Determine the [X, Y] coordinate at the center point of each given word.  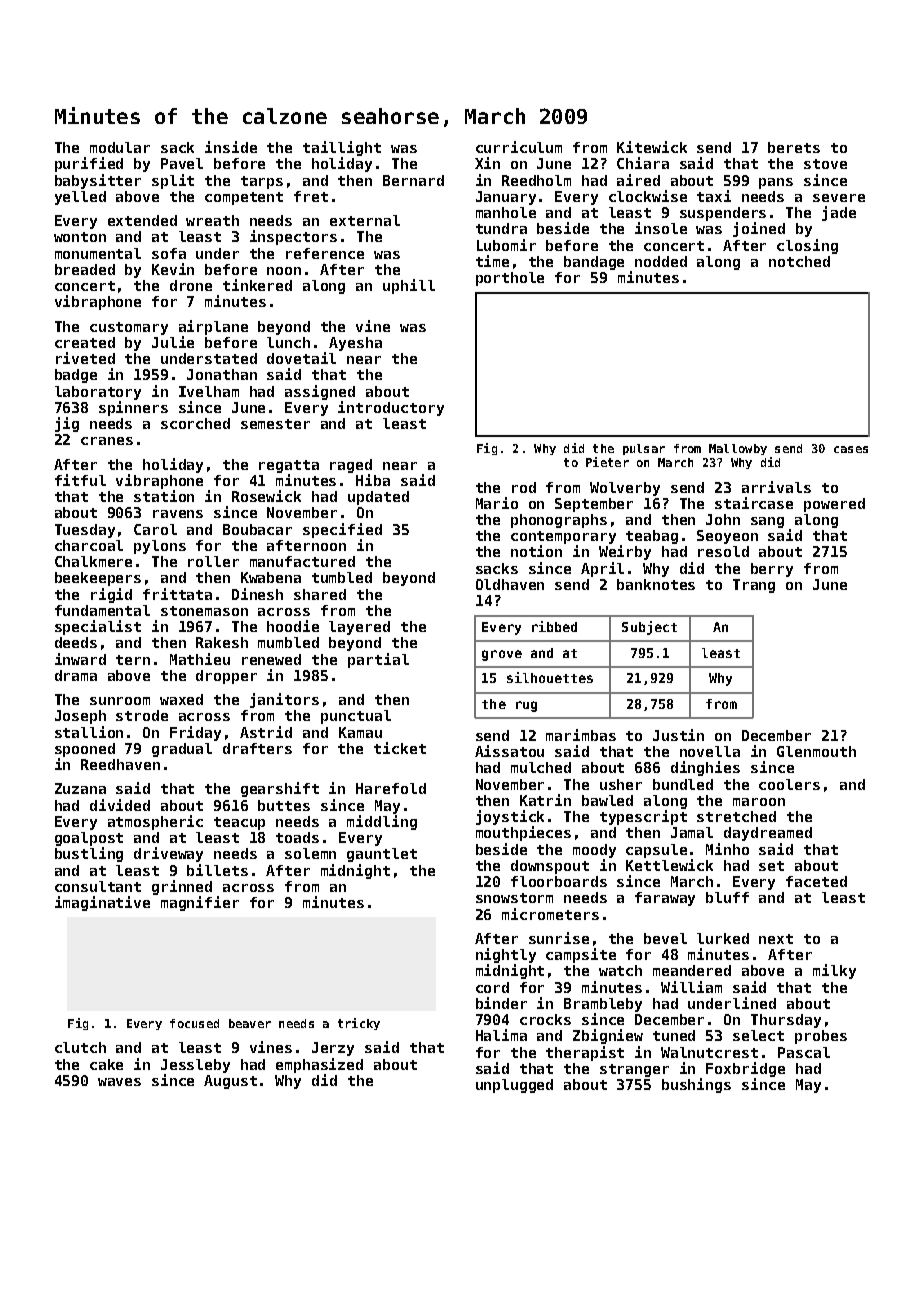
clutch [80, 1047]
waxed [181, 699]
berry [772, 570]
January [506, 198]
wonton [80, 237]
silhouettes [550, 677]
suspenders [723, 214]
